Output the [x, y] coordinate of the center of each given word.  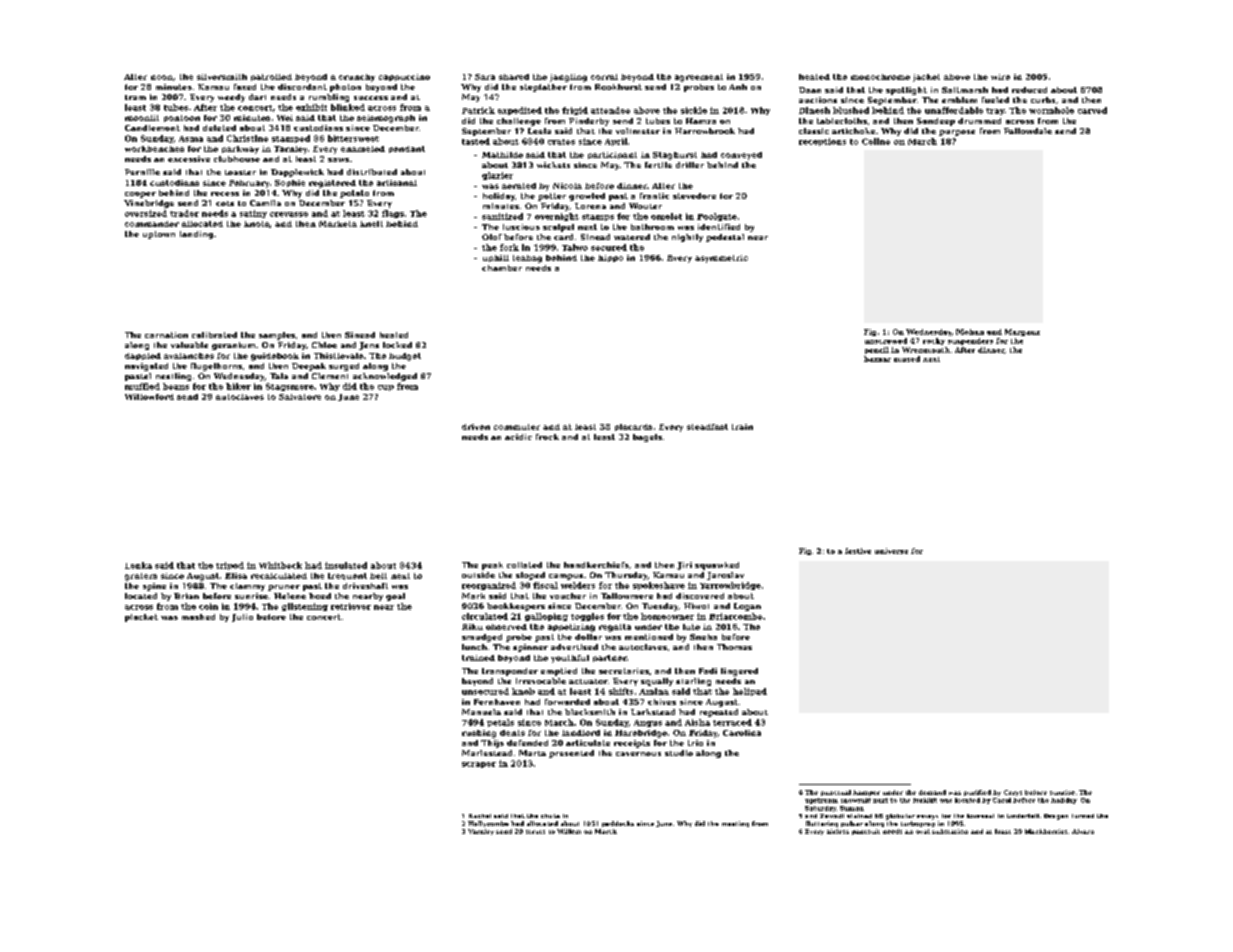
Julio [242, 618]
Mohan [970, 332]
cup [386, 388]
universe [891, 551]
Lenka [138, 565]
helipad [750, 692]
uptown [159, 235]
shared [514, 77]
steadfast [707, 427]
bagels [647, 438]
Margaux [1022, 332]
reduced [1029, 90]
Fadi [708, 671]
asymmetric [721, 259]
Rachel [480, 816]
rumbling [329, 98]
